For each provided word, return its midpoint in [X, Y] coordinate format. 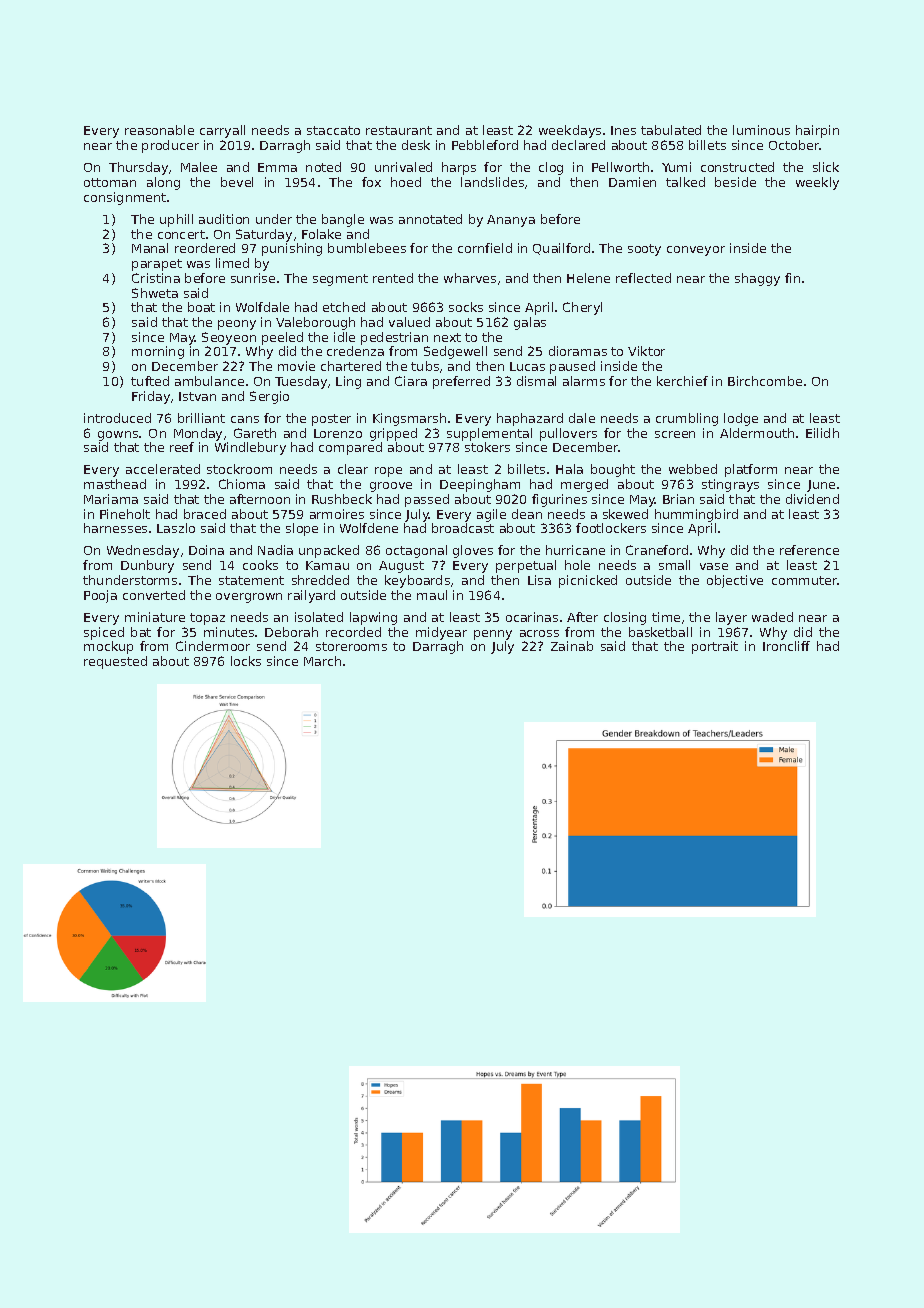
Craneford [657, 550]
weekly [817, 183]
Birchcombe [765, 381]
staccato [333, 130]
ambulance [209, 381]
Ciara [411, 381]
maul [432, 595]
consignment [125, 198]
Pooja [100, 596]
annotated [430, 219]
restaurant [399, 130]
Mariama [111, 499]
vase [714, 566]
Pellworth [620, 167]
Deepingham [480, 485]
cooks [260, 565]
